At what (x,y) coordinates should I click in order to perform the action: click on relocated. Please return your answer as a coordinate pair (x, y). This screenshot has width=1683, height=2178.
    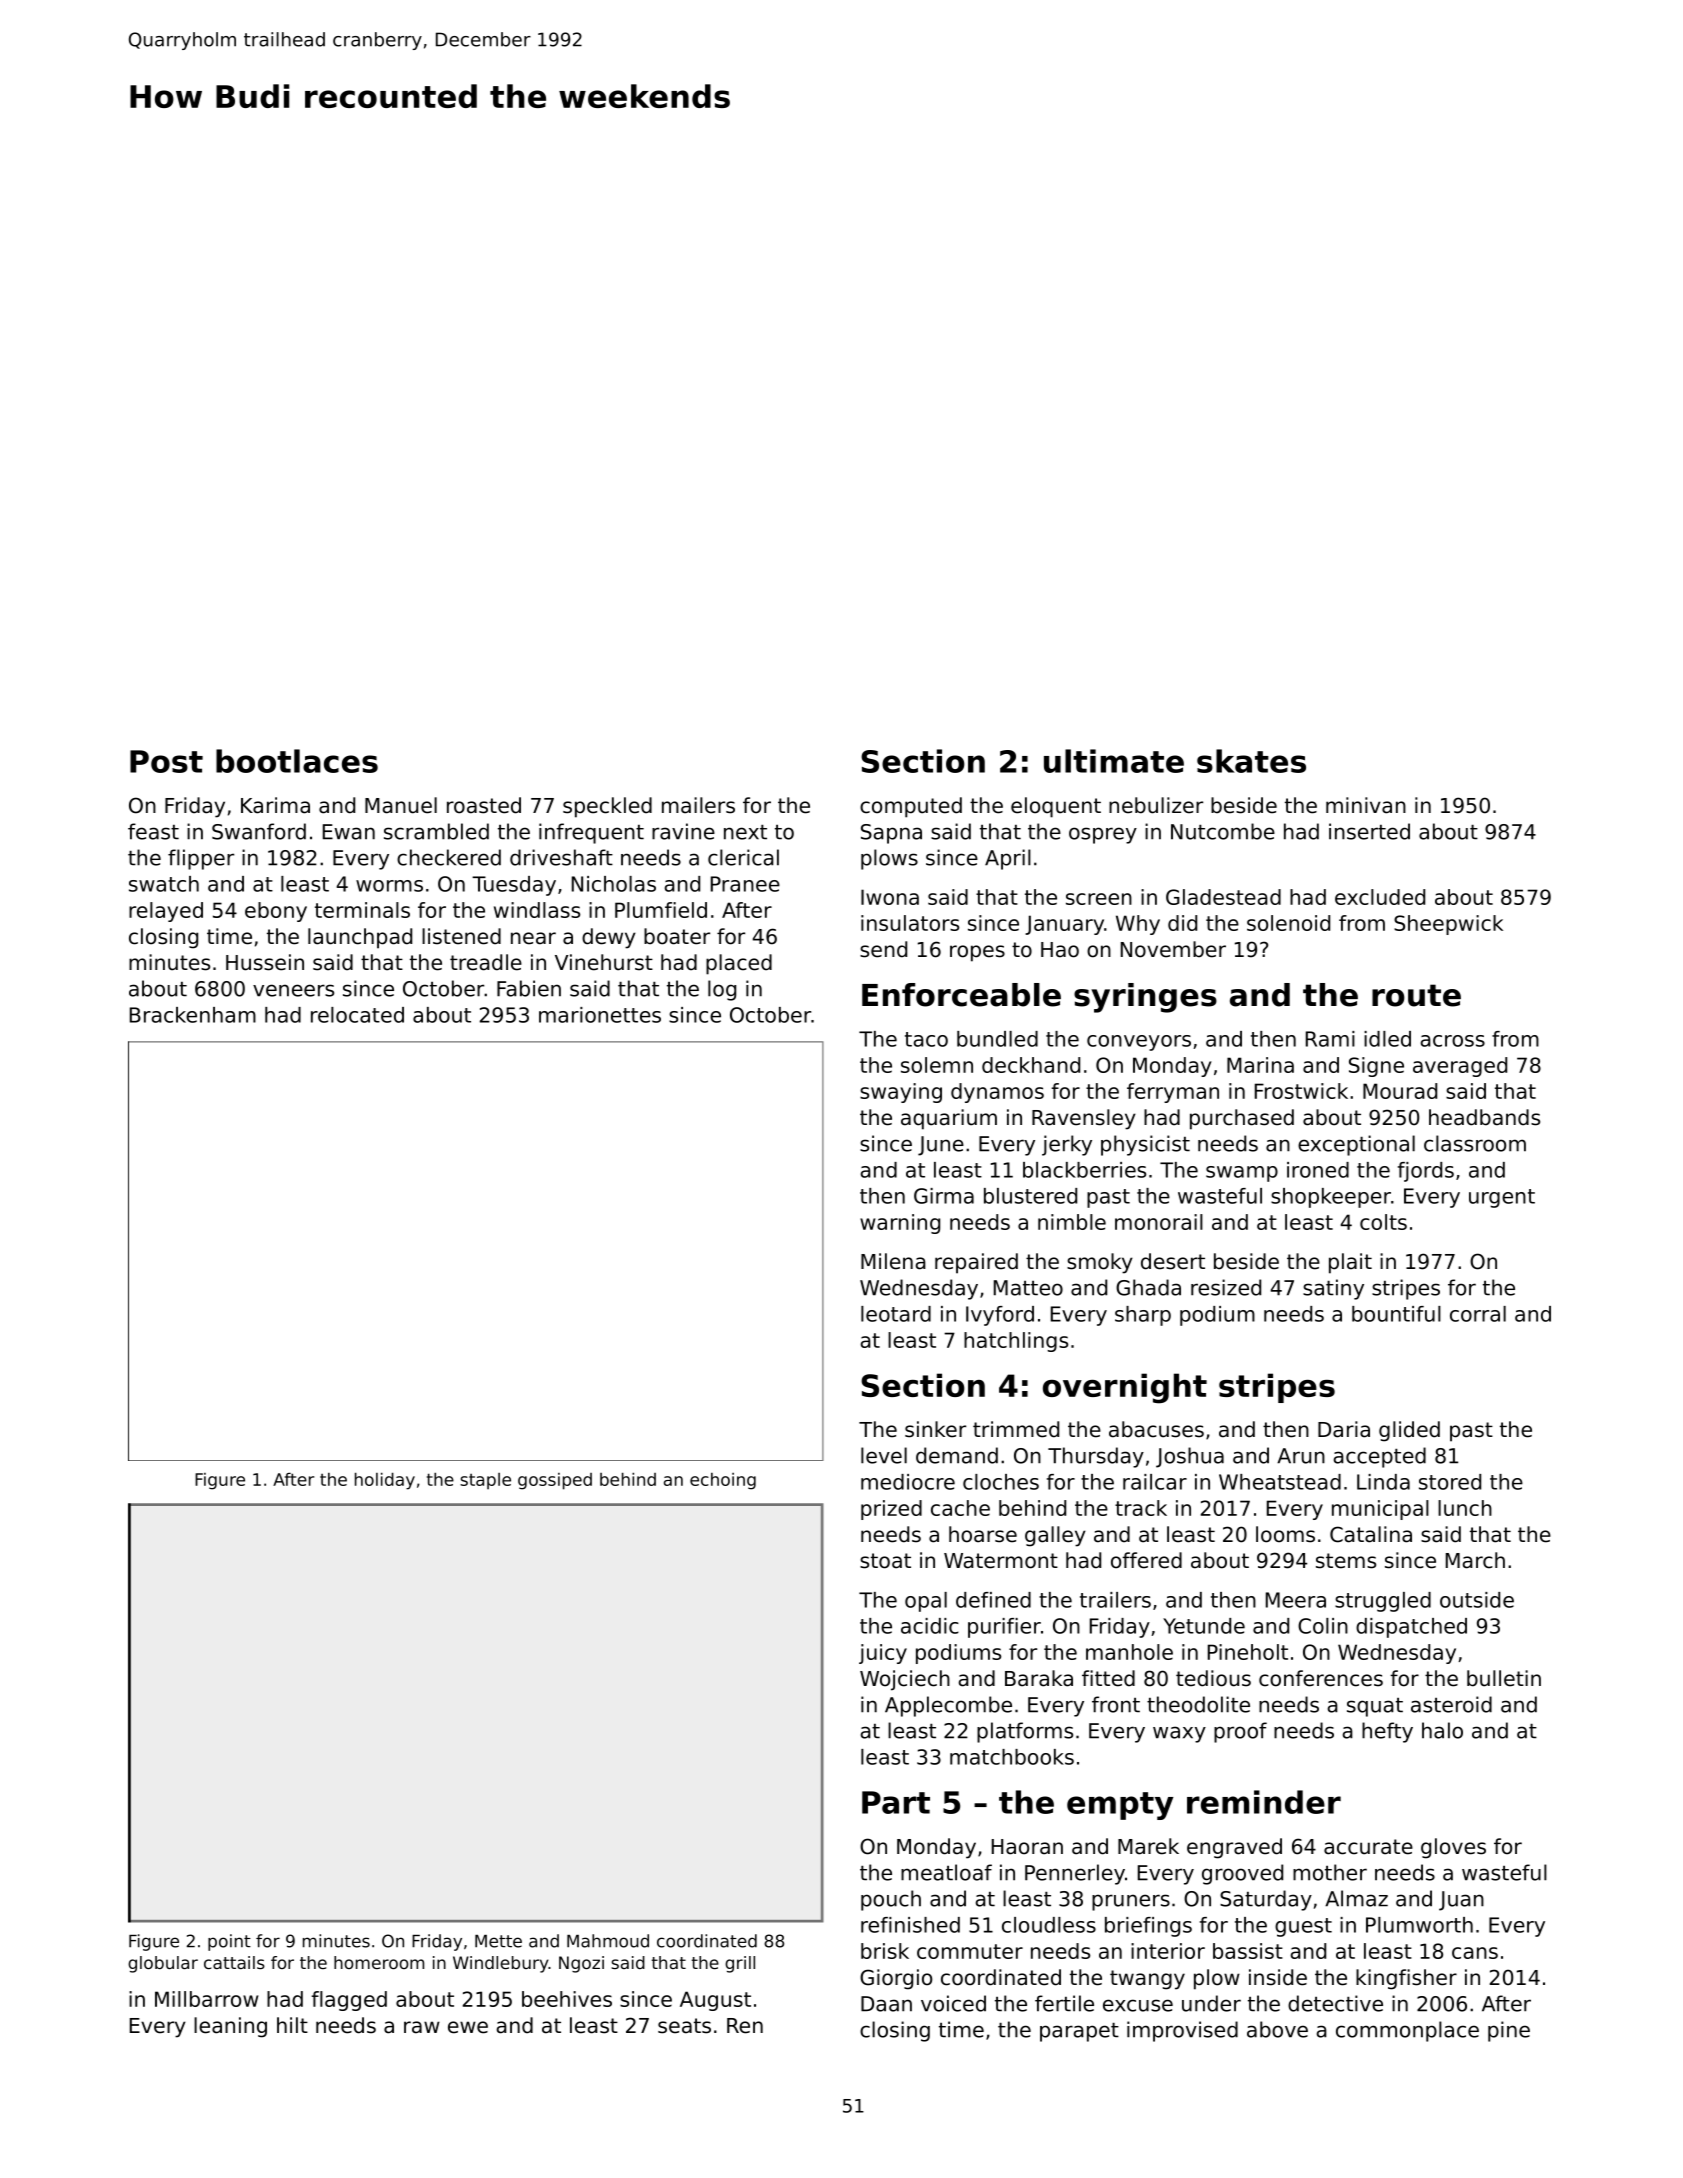
    Looking at the image, I should click on (357, 1015).
